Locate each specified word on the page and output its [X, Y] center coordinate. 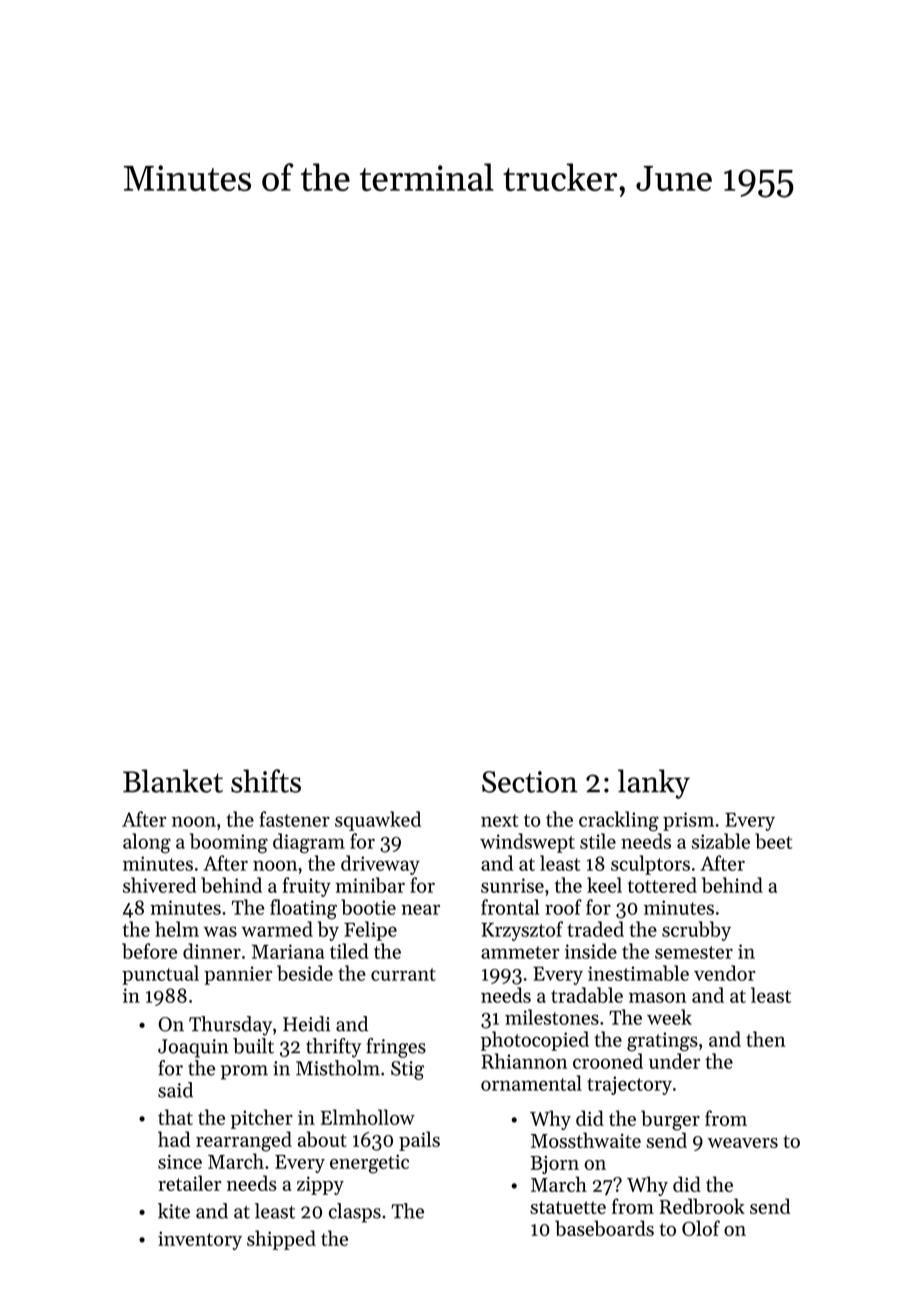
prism [688, 821]
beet [773, 841]
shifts [266, 781]
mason [657, 997]
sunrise [512, 885]
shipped [281, 1240]
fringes [396, 1048]
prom [244, 1072]
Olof [701, 1228]
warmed [277, 929]
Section [530, 782]
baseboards [604, 1228]
